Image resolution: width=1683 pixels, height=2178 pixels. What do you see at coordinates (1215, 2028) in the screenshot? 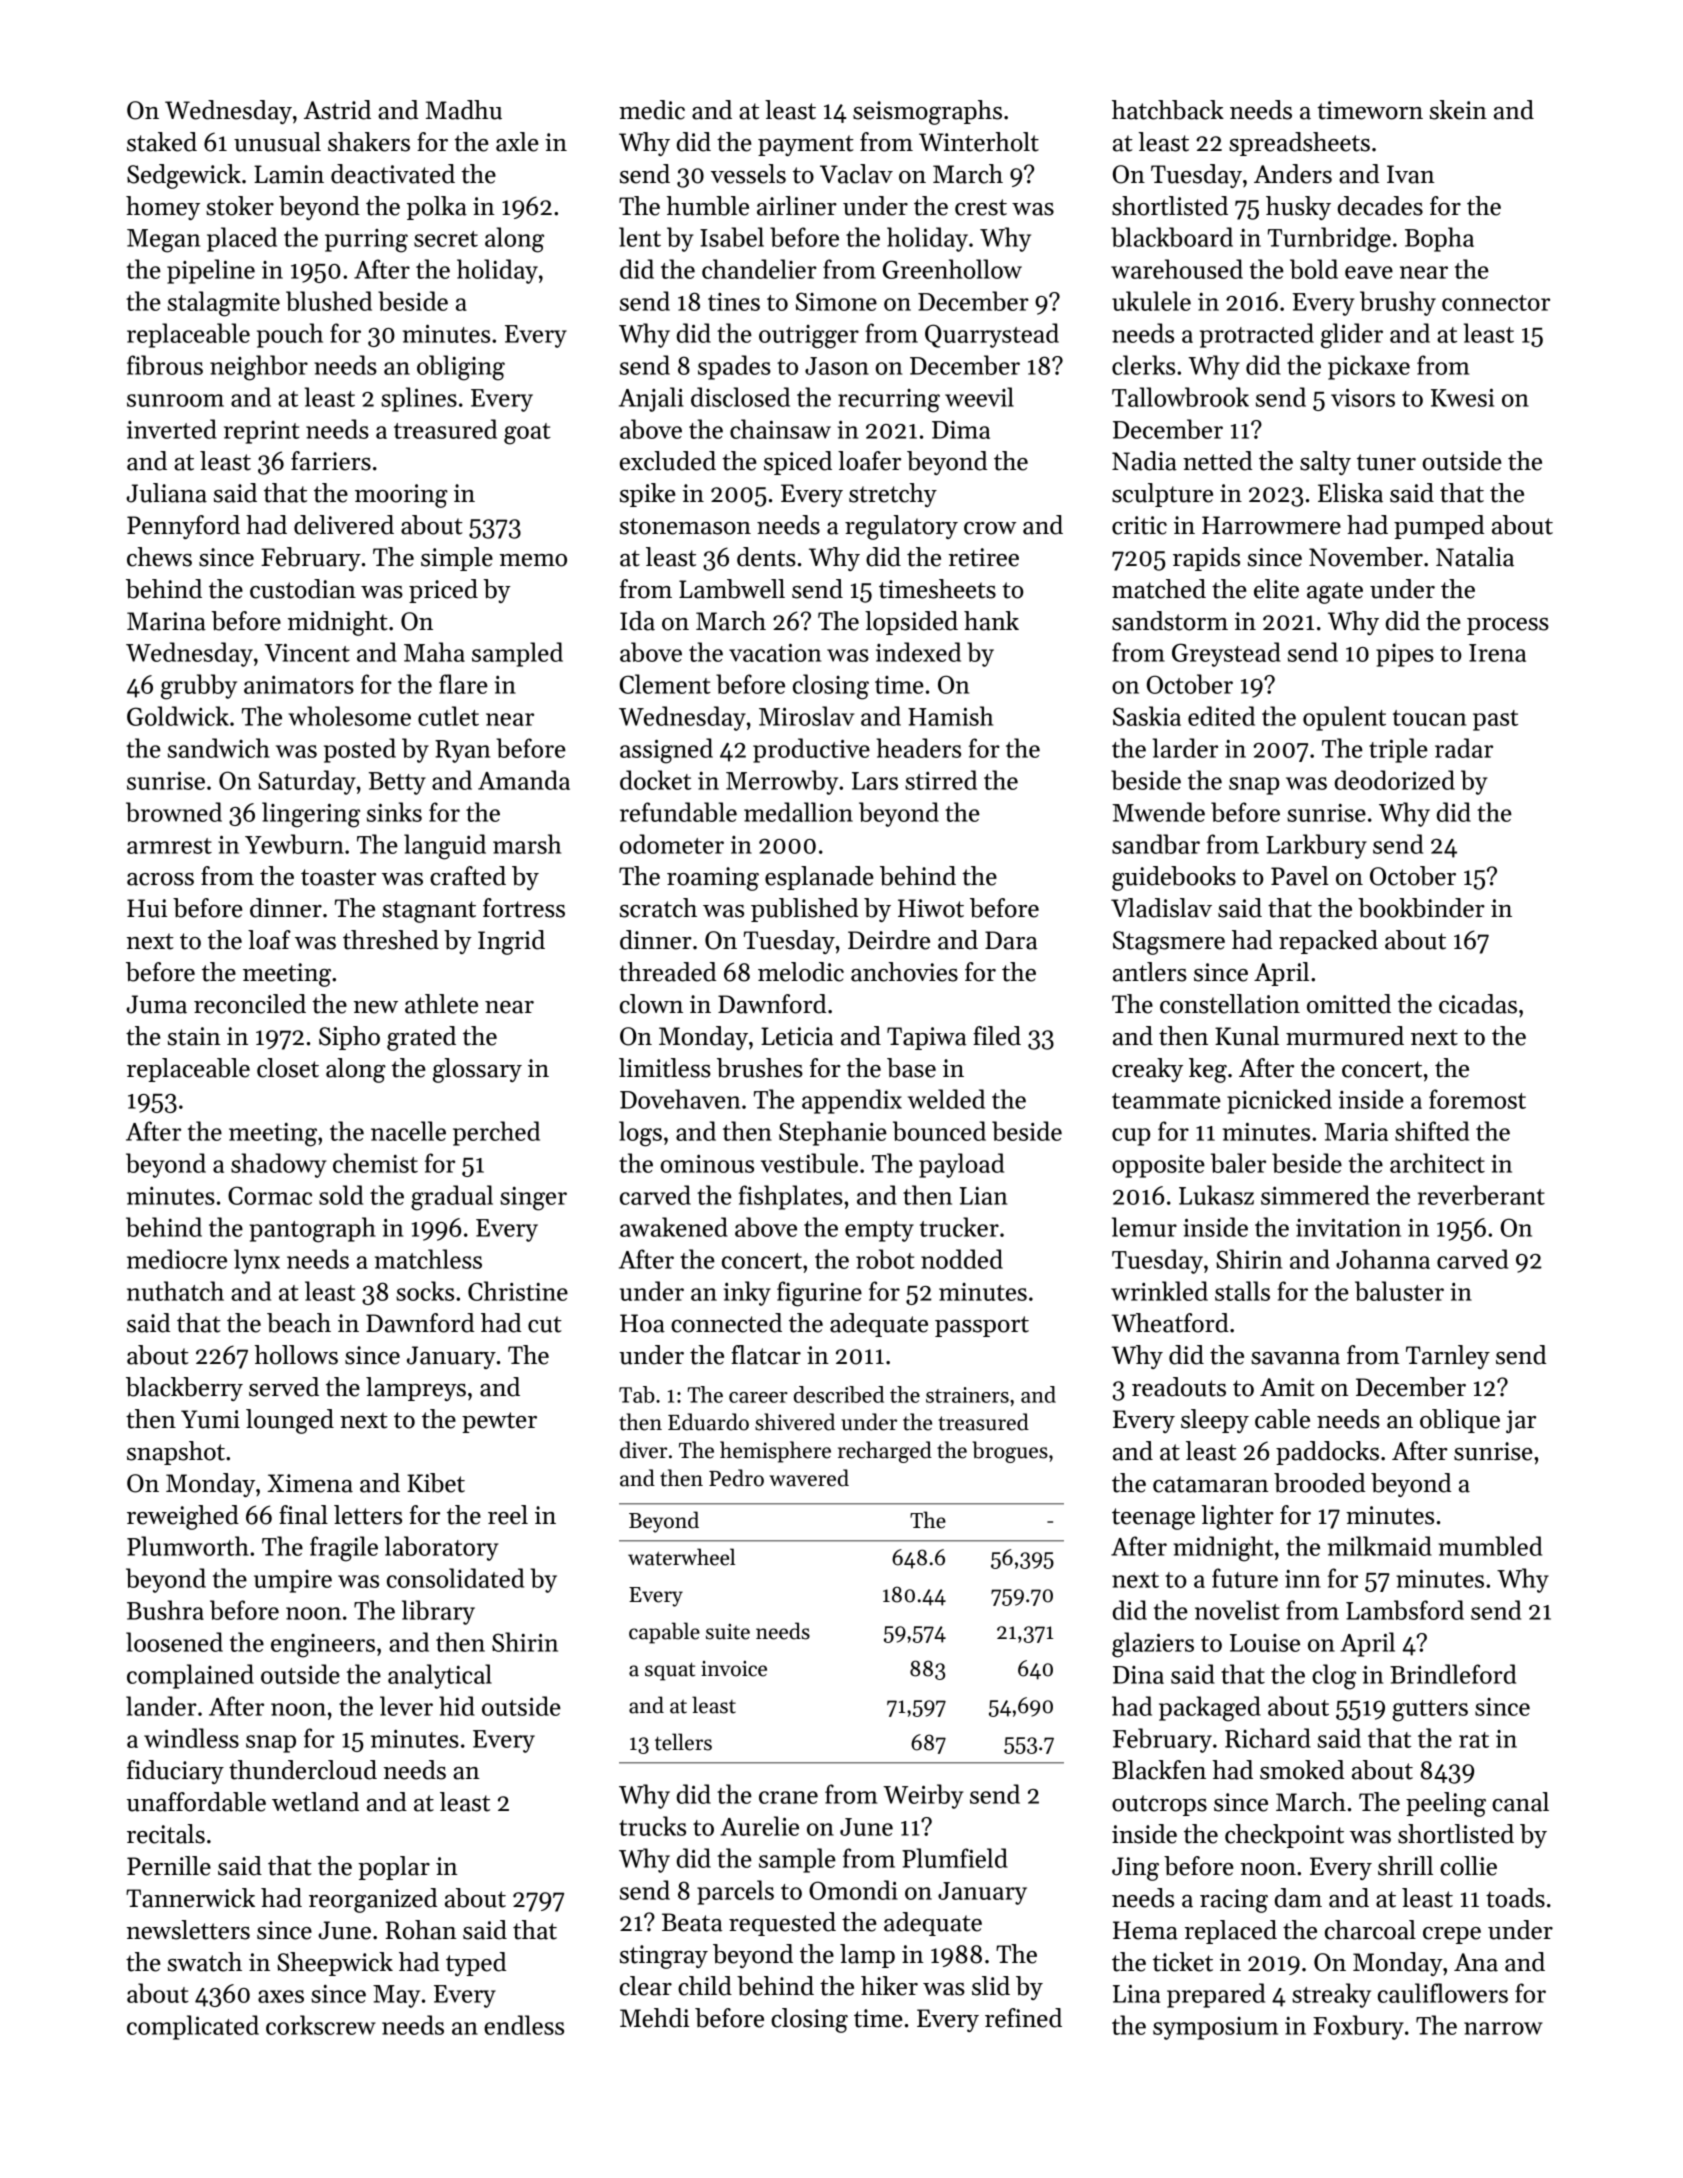
I see `symposium` at bounding box center [1215, 2028].
